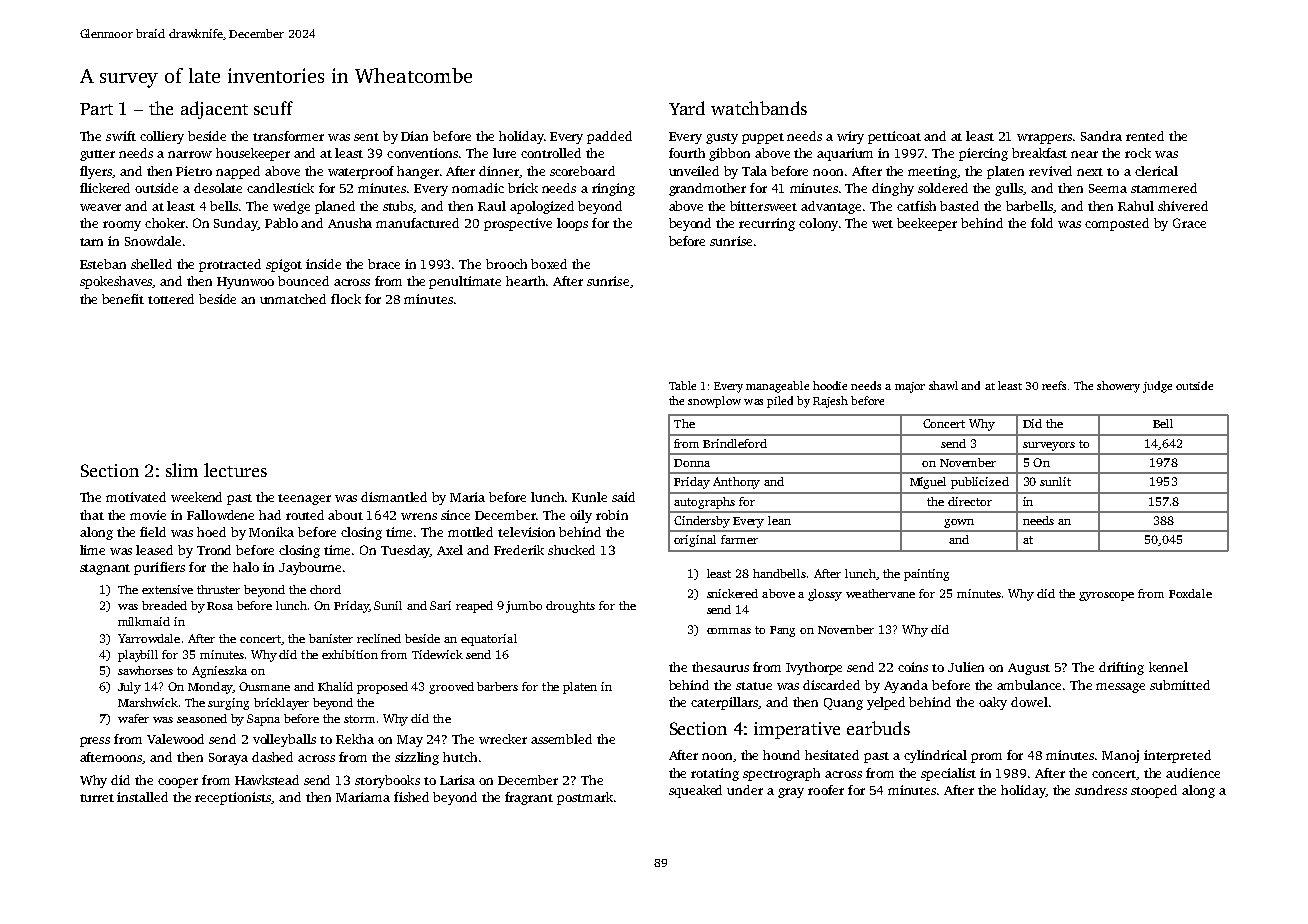  What do you see at coordinates (720, 667) in the screenshot?
I see `thesaurus` at bounding box center [720, 667].
